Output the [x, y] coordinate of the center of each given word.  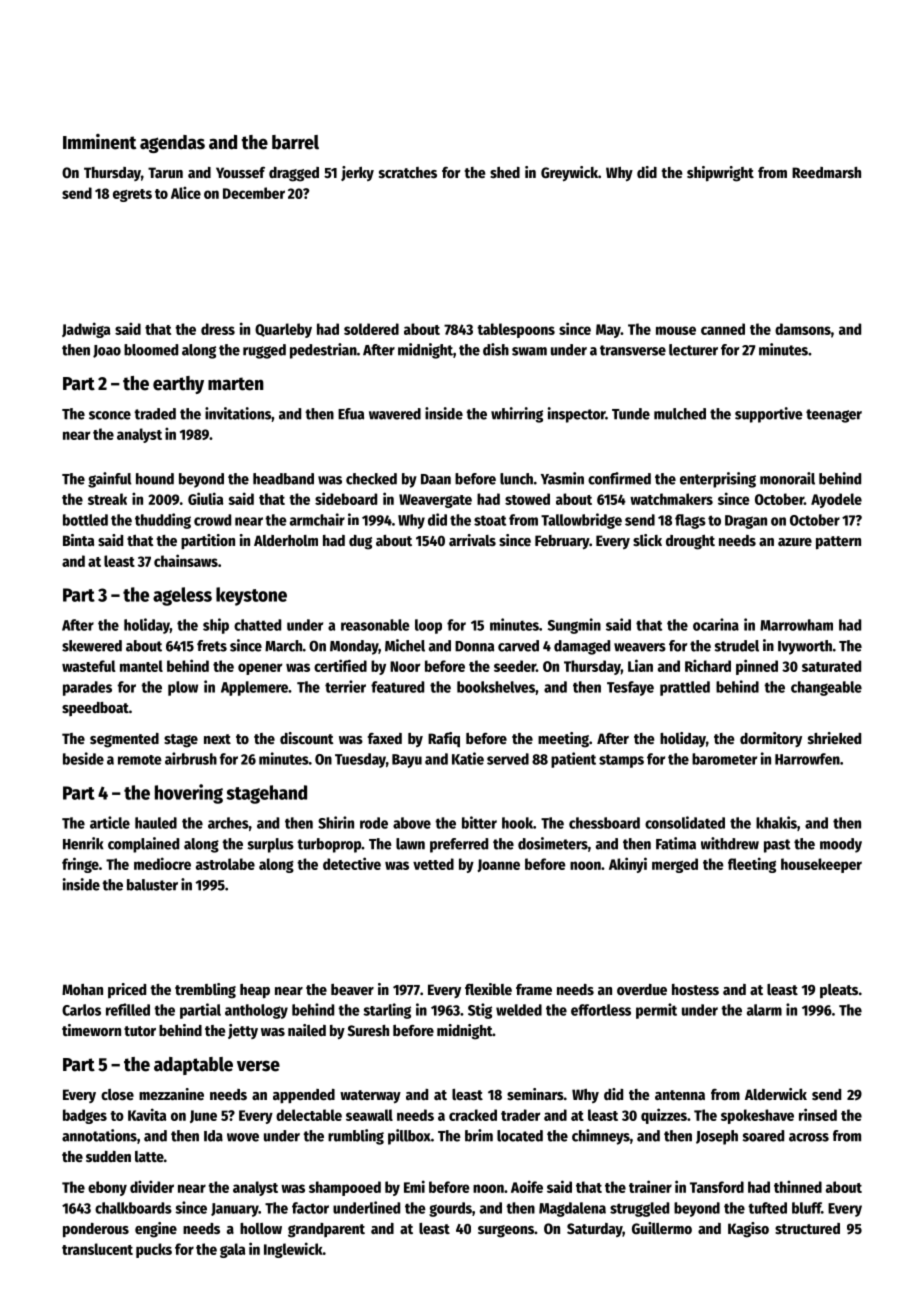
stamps [621, 761]
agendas [172, 144]
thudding [163, 521]
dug [360, 542]
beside [83, 758]
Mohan [82, 989]
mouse [676, 330]
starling [387, 1011]
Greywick [569, 174]
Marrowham [796, 625]
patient [573, 760]
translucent [97, 1249]
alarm [764, 1010]
